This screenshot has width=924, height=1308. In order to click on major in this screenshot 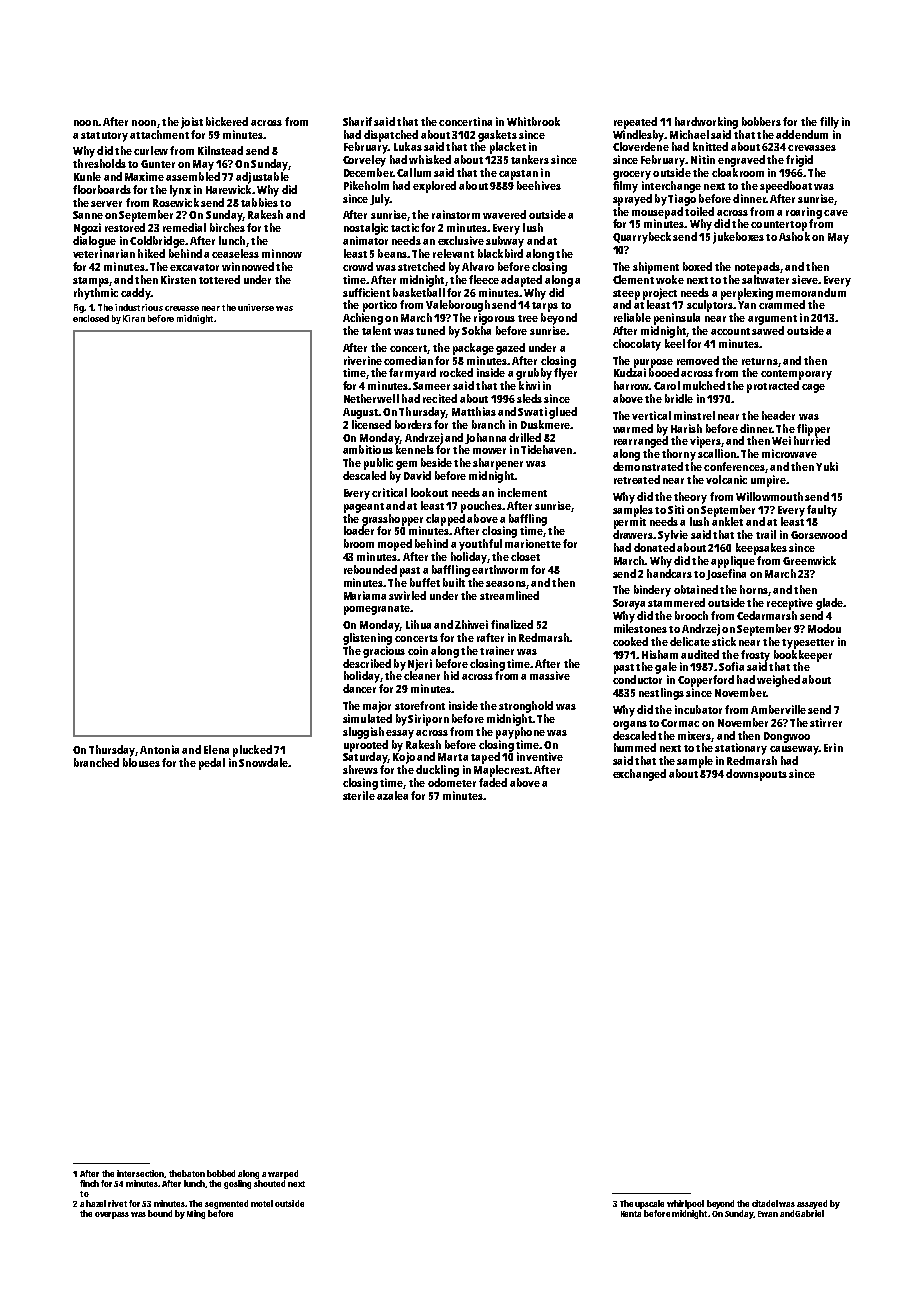, I will do `click(377, 707)`.
